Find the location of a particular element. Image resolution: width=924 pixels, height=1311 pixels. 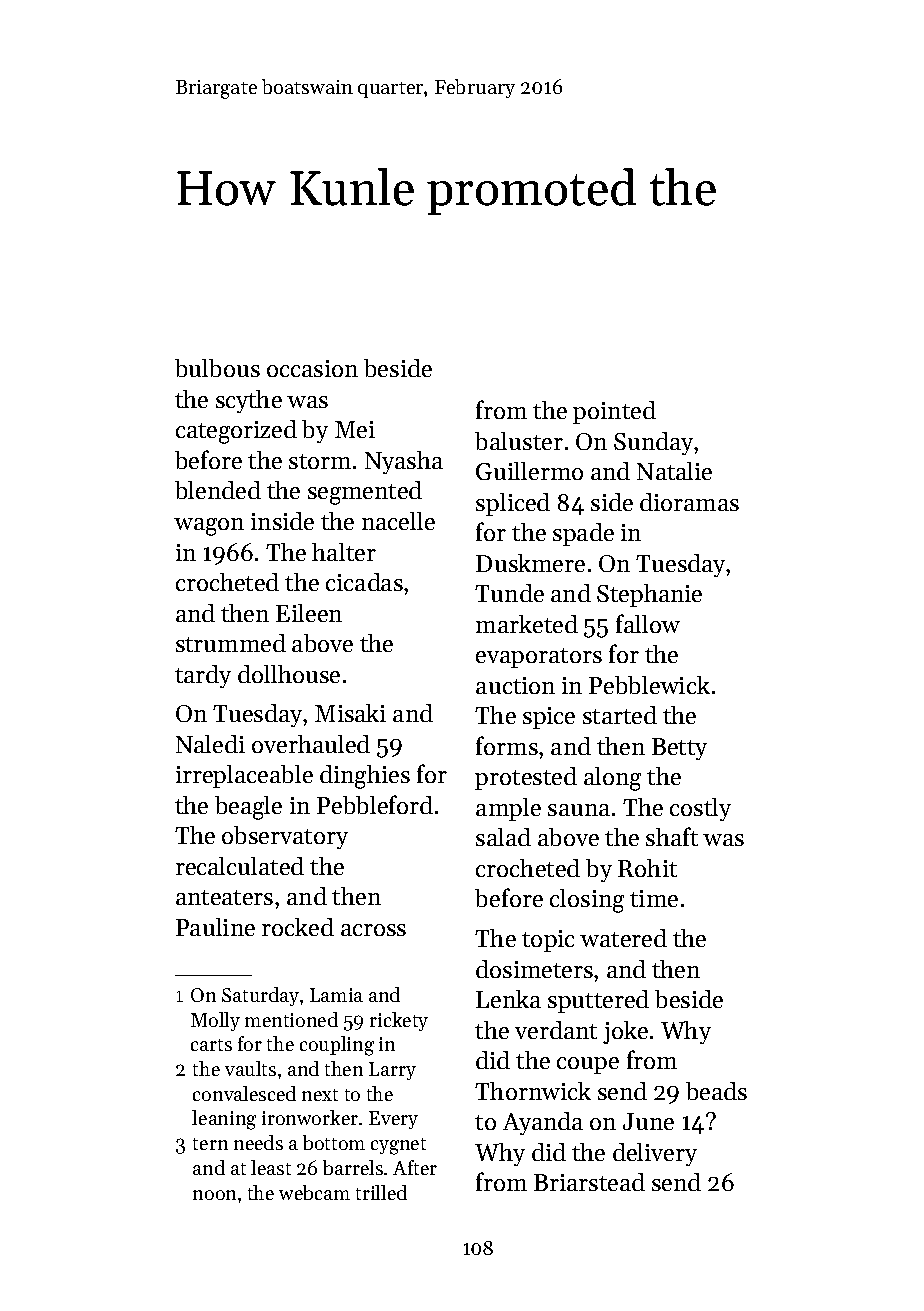

occasion is located at coordinates (312, 368).
